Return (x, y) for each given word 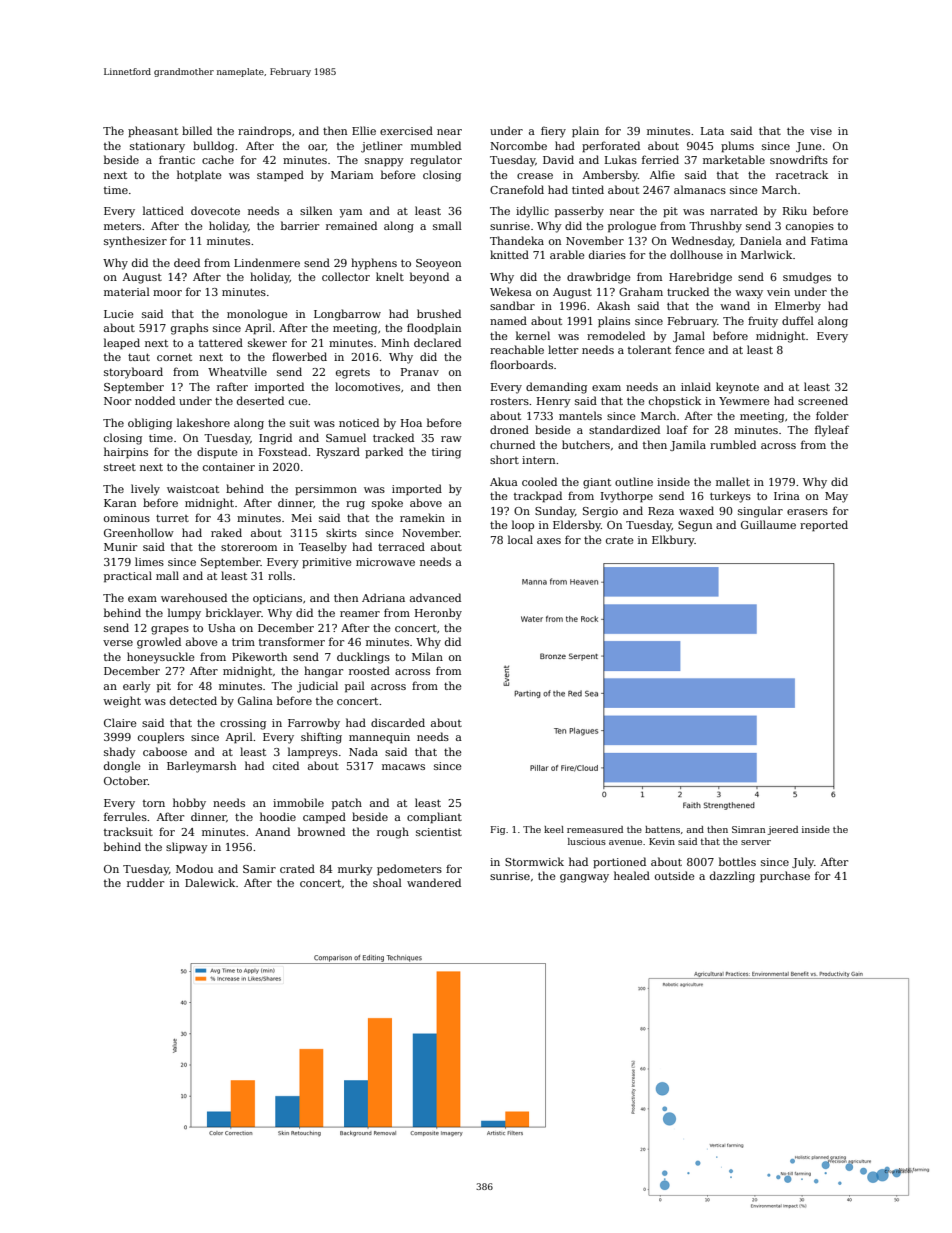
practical (128, 576)
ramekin (422, 517)
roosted (369, 670)
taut (139, 357)
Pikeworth (259, 656)
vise (821, 131)
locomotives (367, 386)
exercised (406, 130)
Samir (259, 869)
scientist (439, 832)
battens (662, 829)
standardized (624, 429)
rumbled (733, 444)
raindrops (264, 132)
